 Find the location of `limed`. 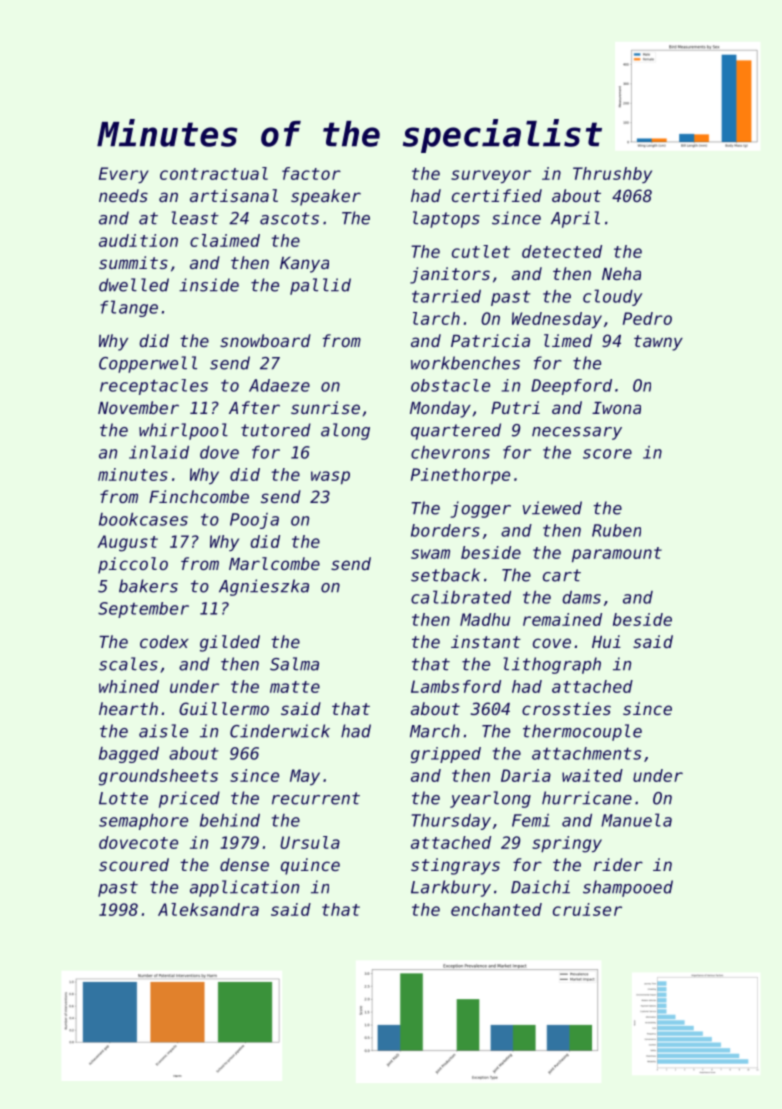

limed is located at coordinates (568, 340).
